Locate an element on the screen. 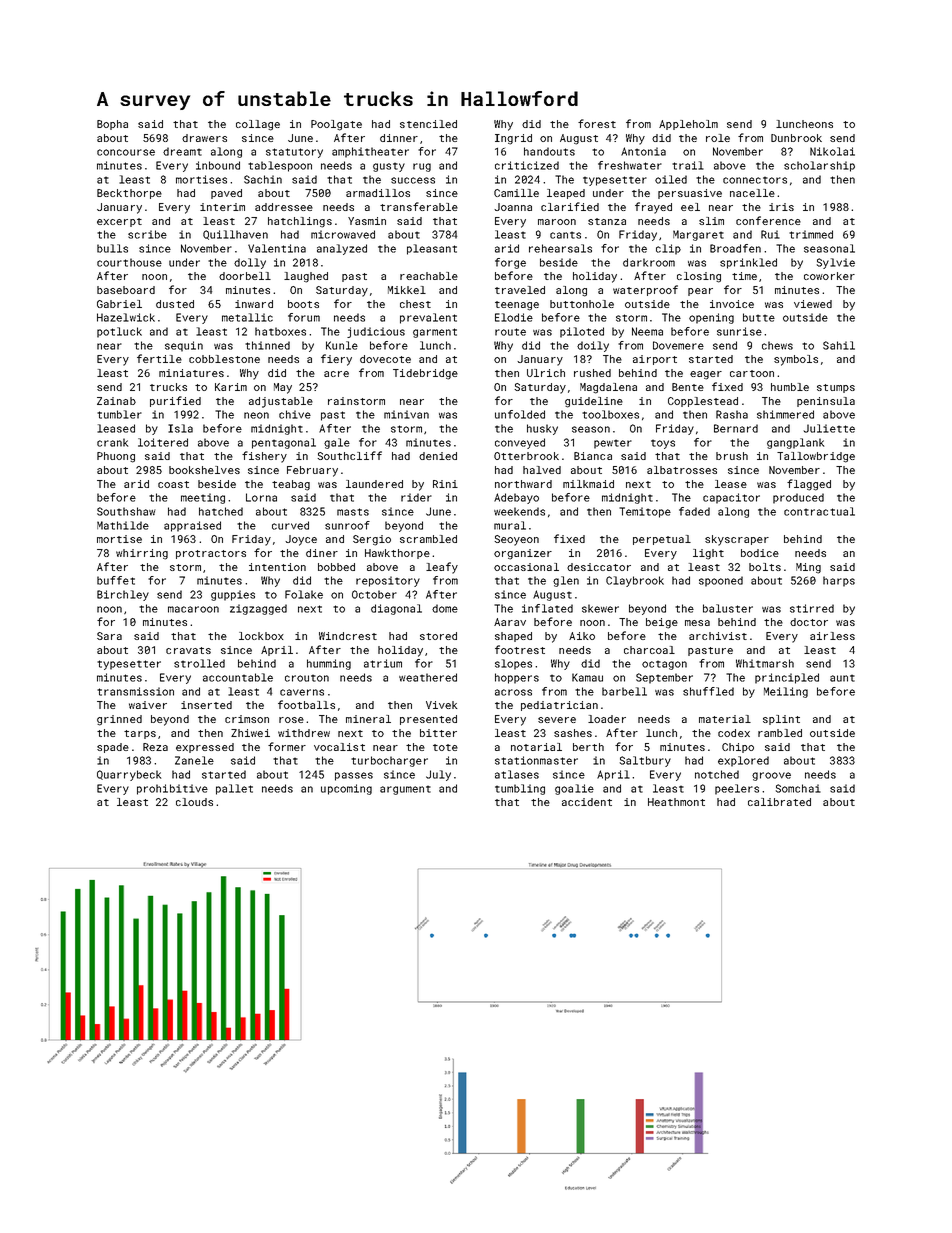 This screenshot has height=1233, width=952. Sergio is located at coordinates (372, 540).
